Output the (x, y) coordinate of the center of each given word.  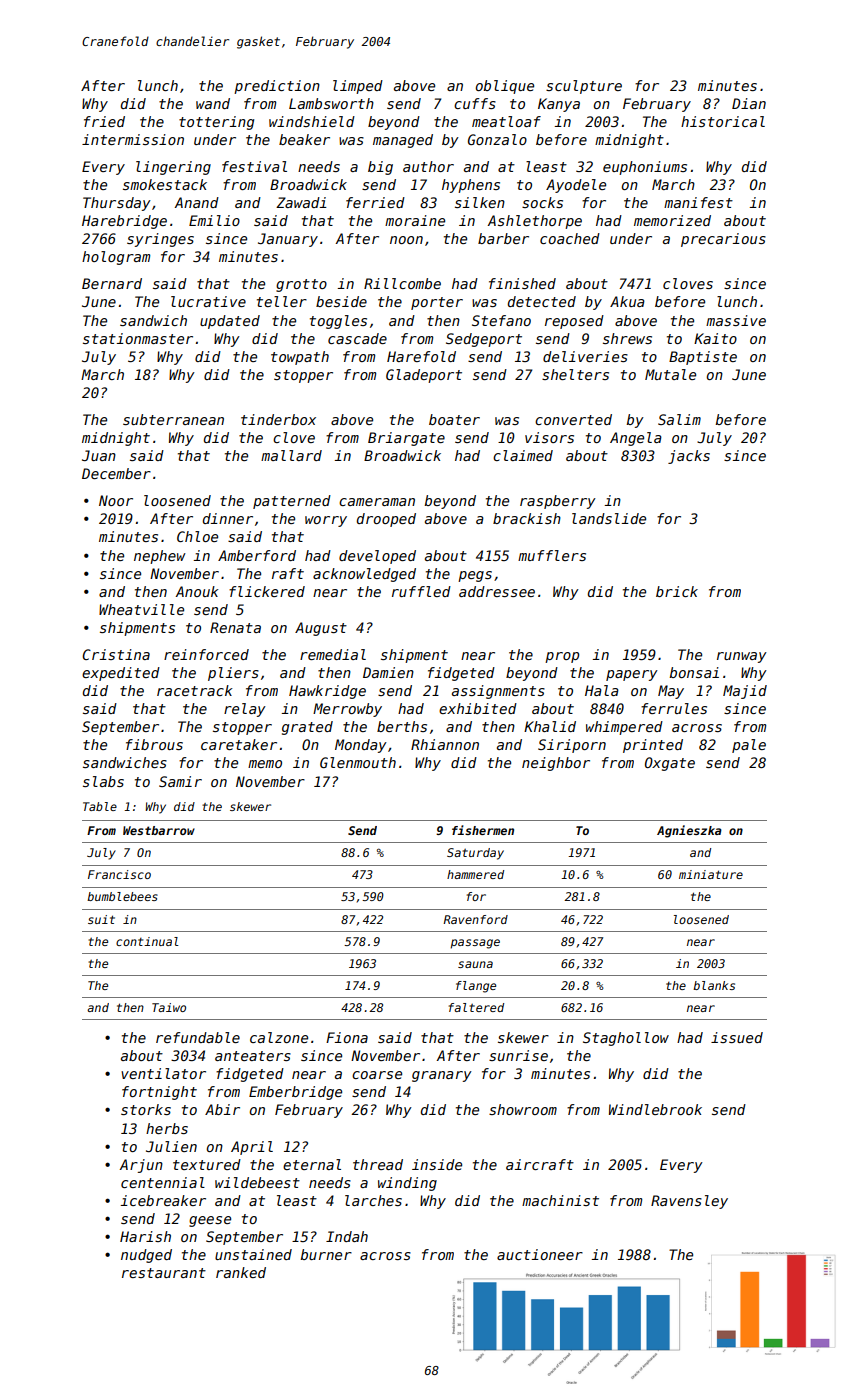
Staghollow (626, 1039)
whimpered (624, 728)
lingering (173, 168)
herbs (167, 1128)
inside (437, 1164)
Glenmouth (358, 762)
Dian (749, 103)
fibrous (154, 744)
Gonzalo (497, 139)
